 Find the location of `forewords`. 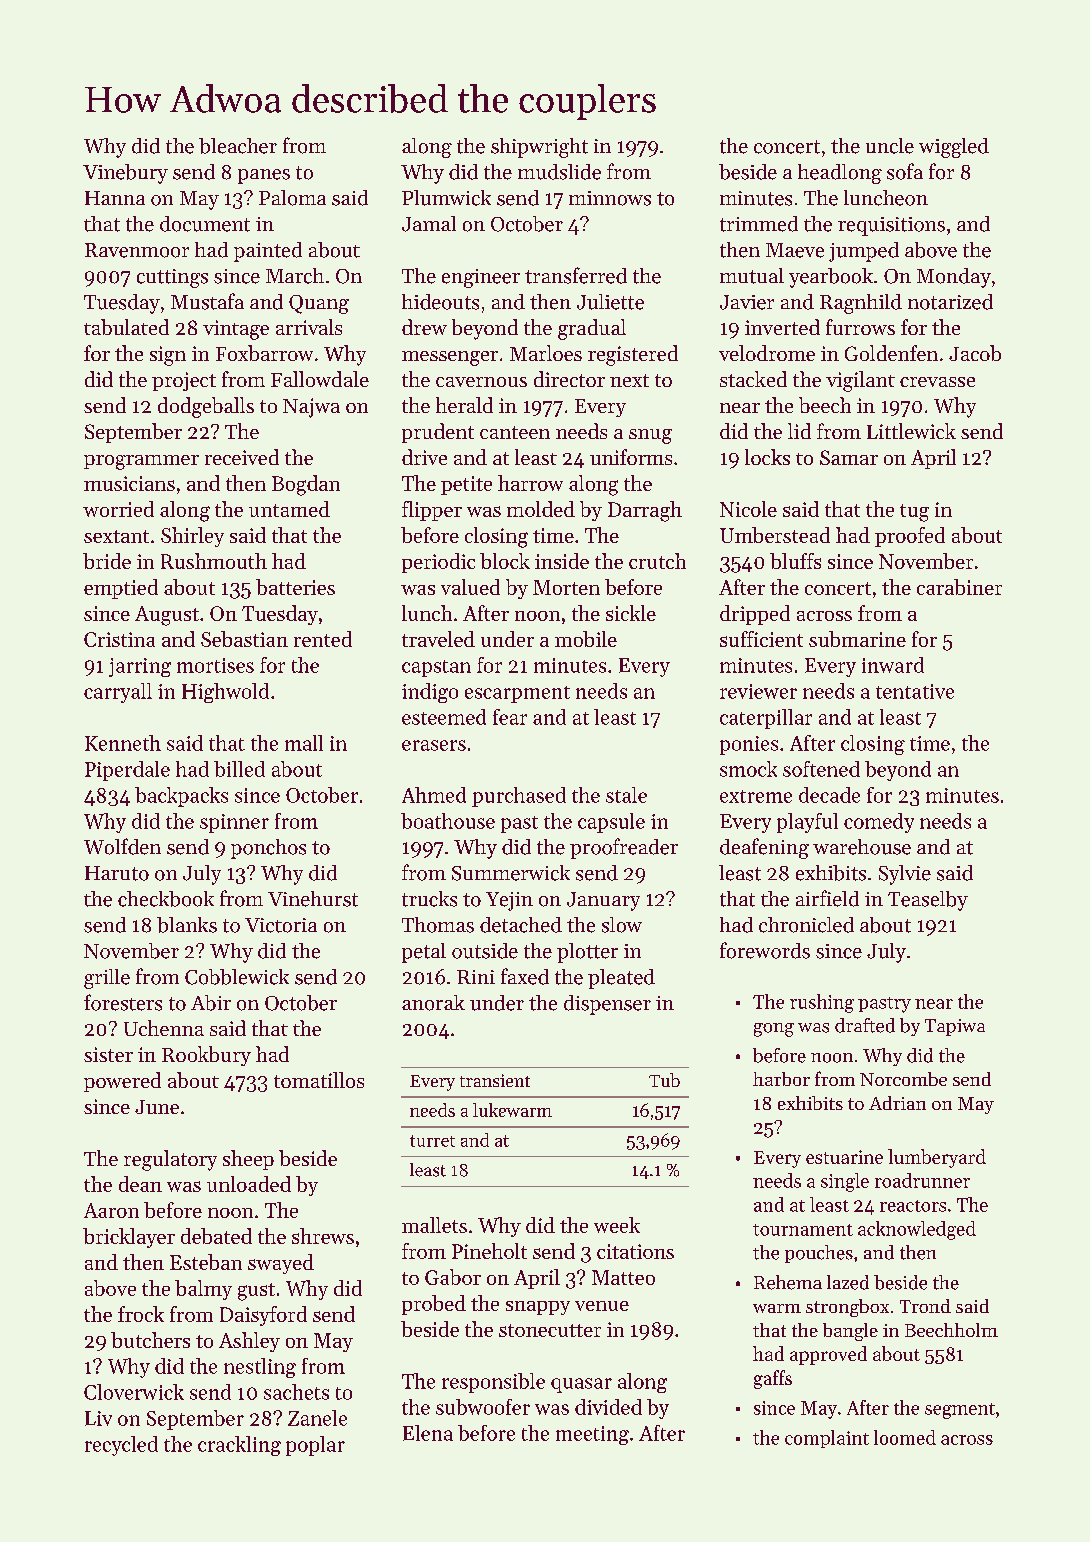

forewords is located at coordinates (765, 950).
